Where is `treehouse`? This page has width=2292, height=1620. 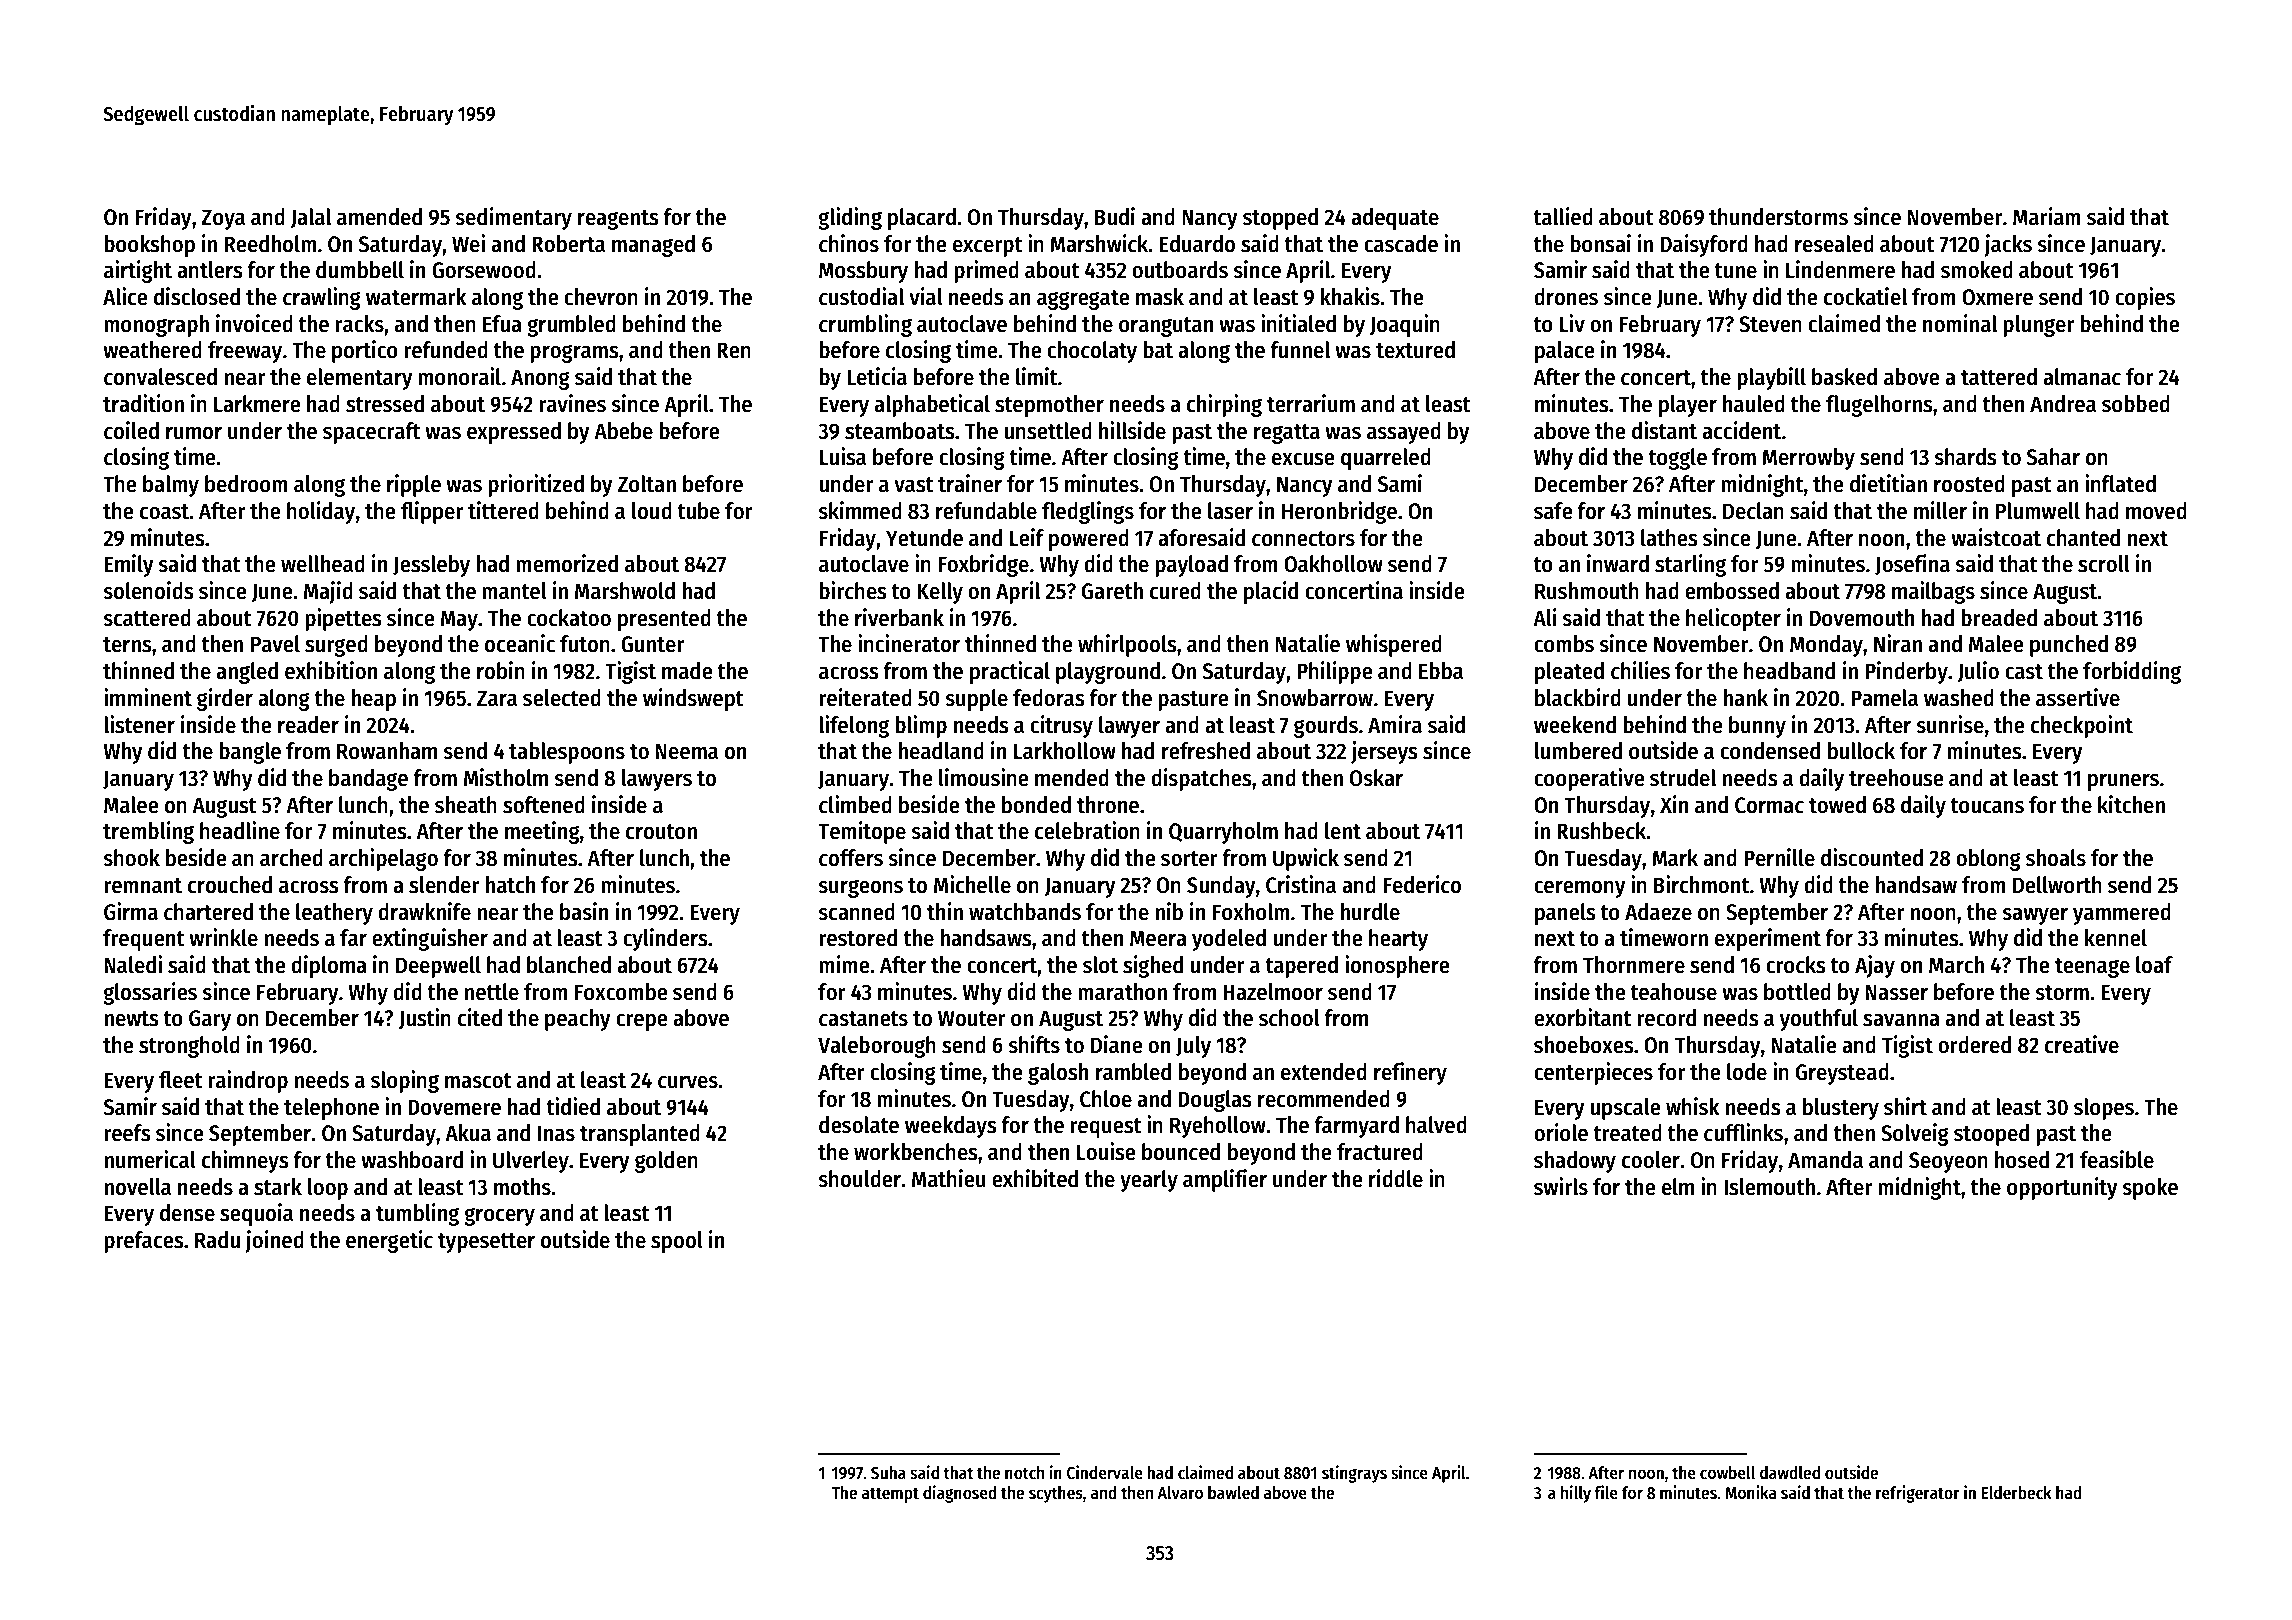 treehouse is located at coordinates (1896, 778).
